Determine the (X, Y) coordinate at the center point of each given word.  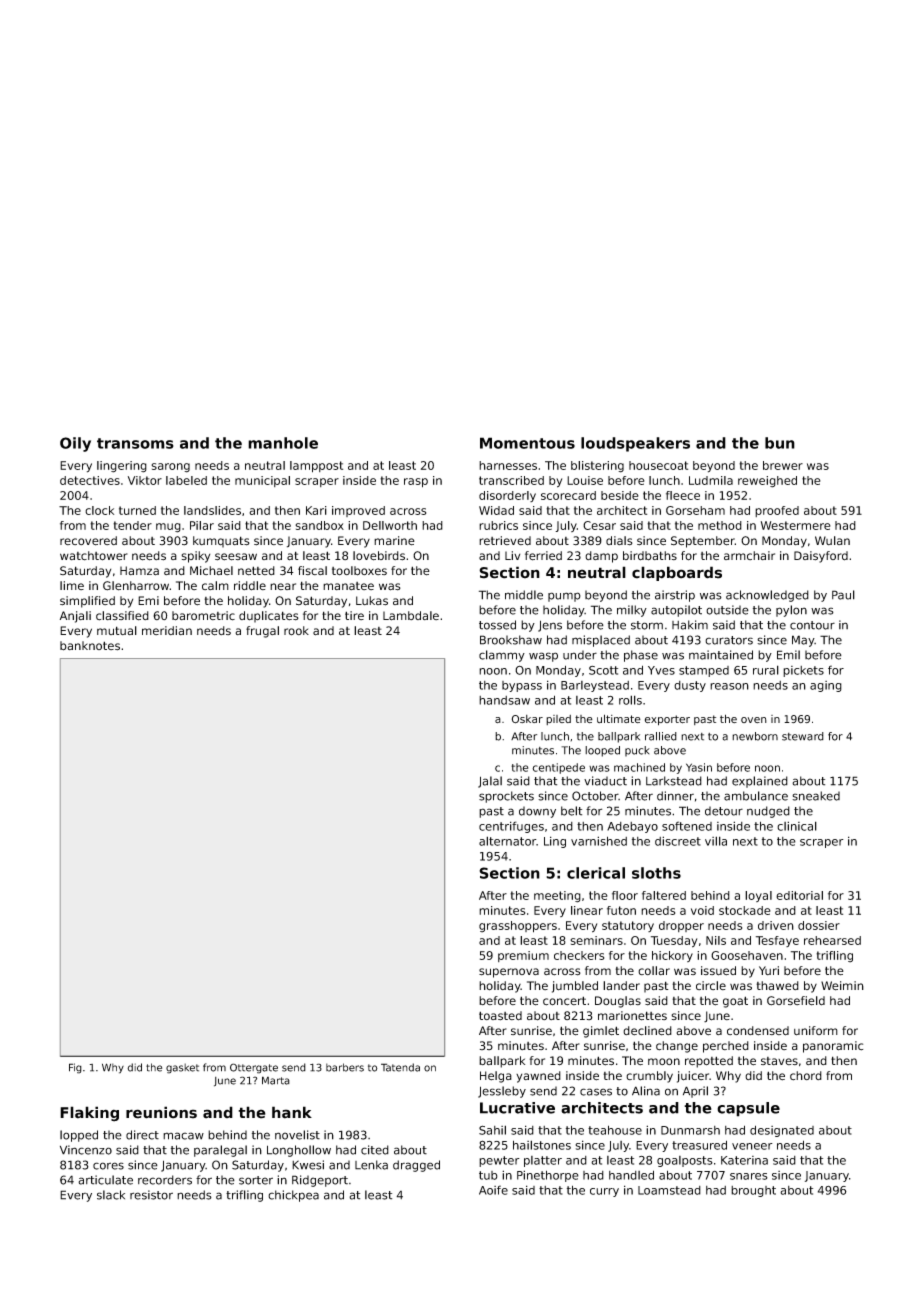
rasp (416, 483)
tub (488, 1175)
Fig (75, 1068)
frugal (262, 632)
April (695, 1092)
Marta (276, 1080)
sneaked (816, 796)
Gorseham (695, 510)
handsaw (504, 700)
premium (523, 956)
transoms (135, 443)
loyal (758, 896)
